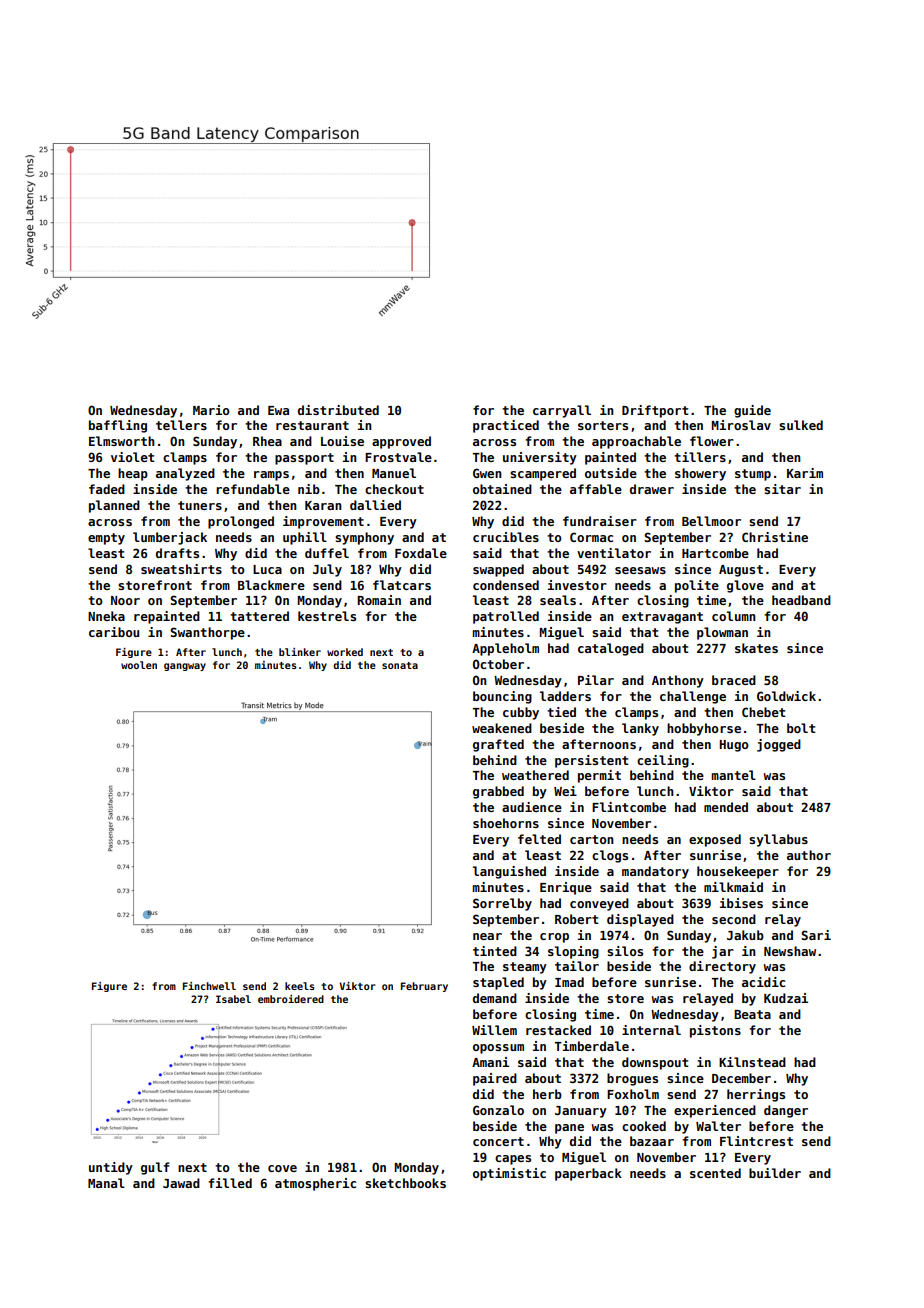 This page has height=1308, width=924. Describe the element at coordinates (181, 425) in the page. I see `tellers` at that location.
